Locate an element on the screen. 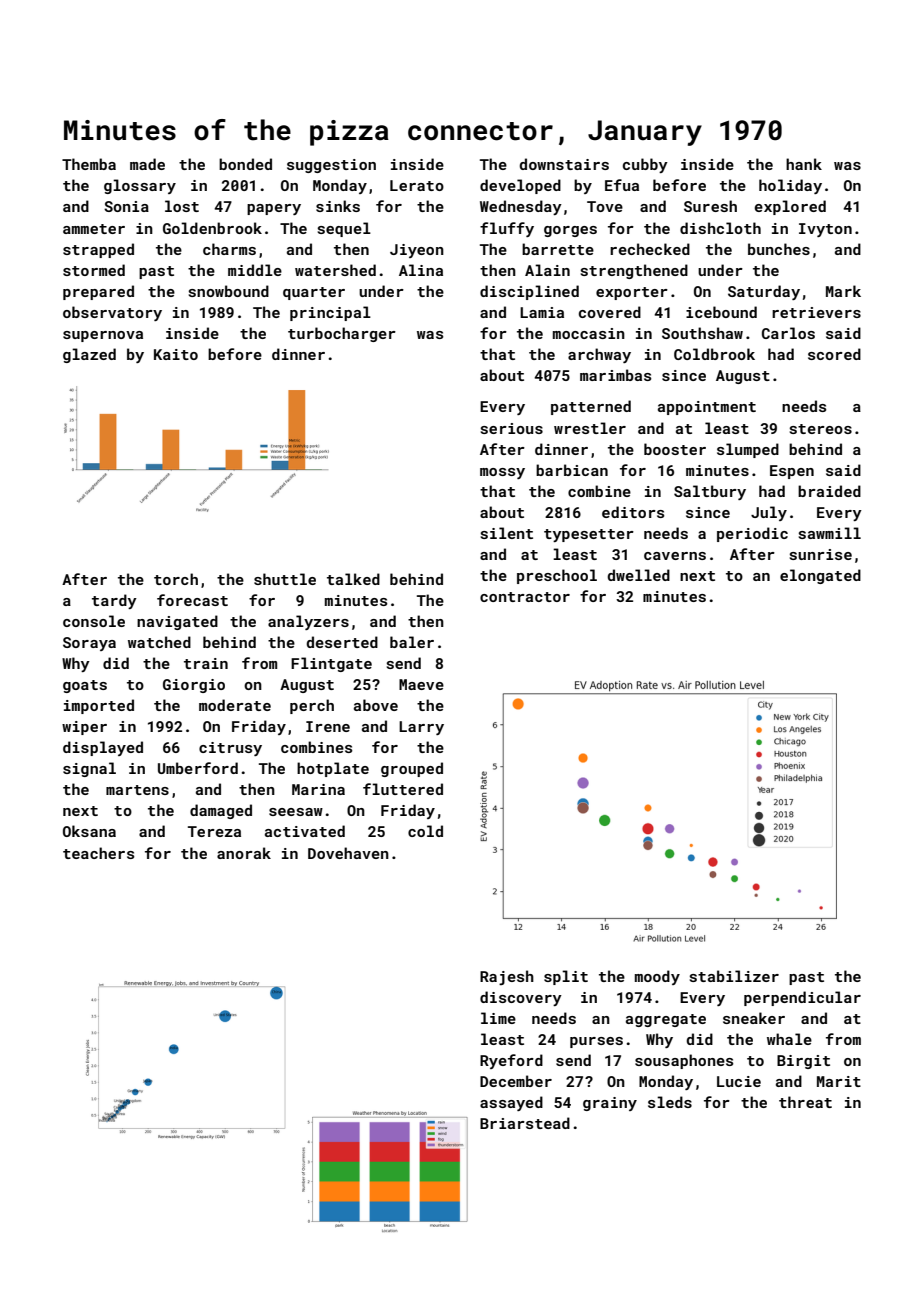 This screenshot has height=1308, width=924. stormed is located at coordinates (94, 270).
